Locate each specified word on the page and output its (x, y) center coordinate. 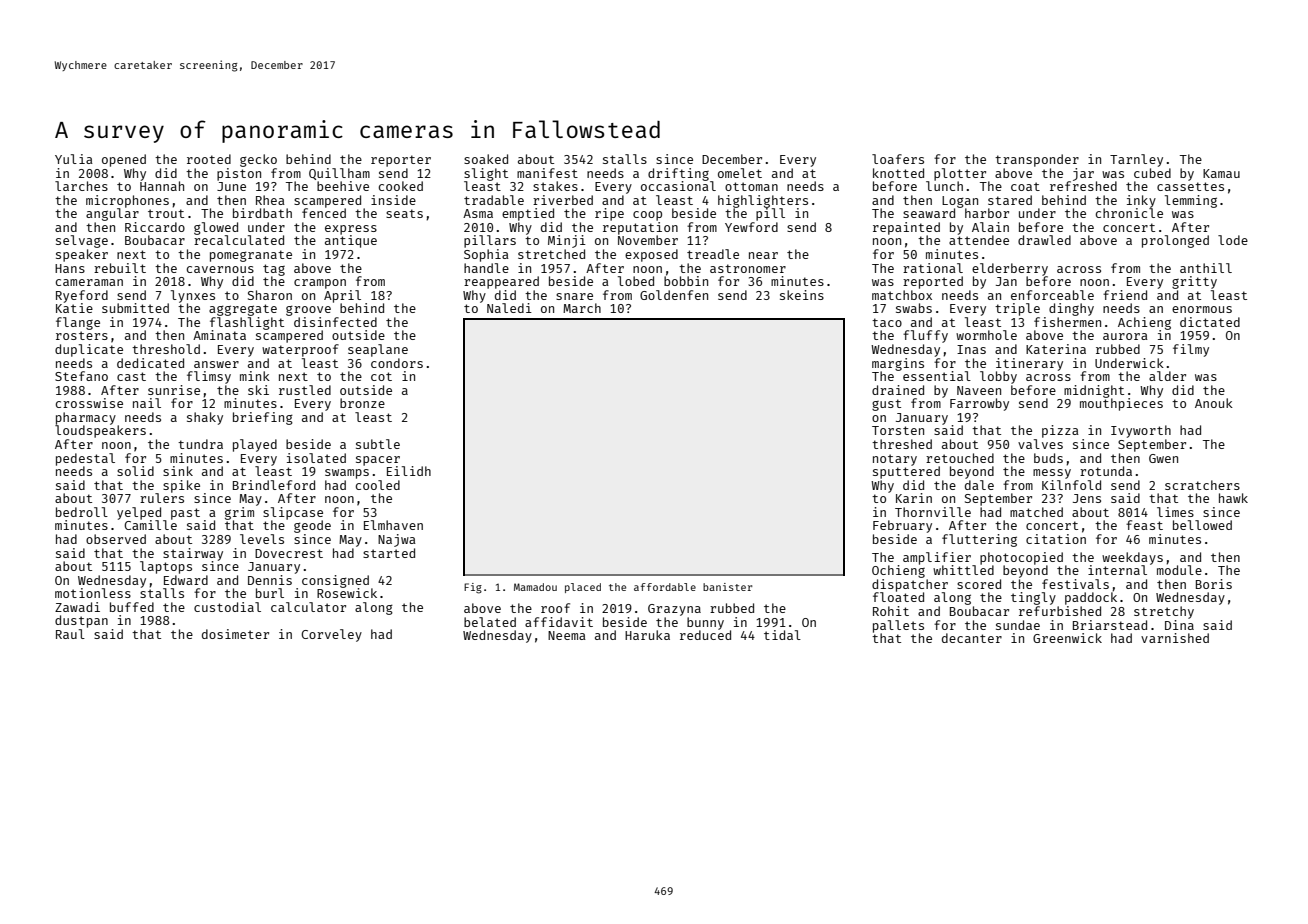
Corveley (331, 635)
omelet (740, 173)
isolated (316, 458)
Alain (990, 227)
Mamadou (535, 587)
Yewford (751, 227)
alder (1167, 376)
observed (116, 539)
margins (898, 364)
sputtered (906, 472)
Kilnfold (1071, 485)
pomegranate (251, 256)
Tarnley (1136, 160)
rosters (82, 335)
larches (81, 186)
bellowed (1202, 525)
